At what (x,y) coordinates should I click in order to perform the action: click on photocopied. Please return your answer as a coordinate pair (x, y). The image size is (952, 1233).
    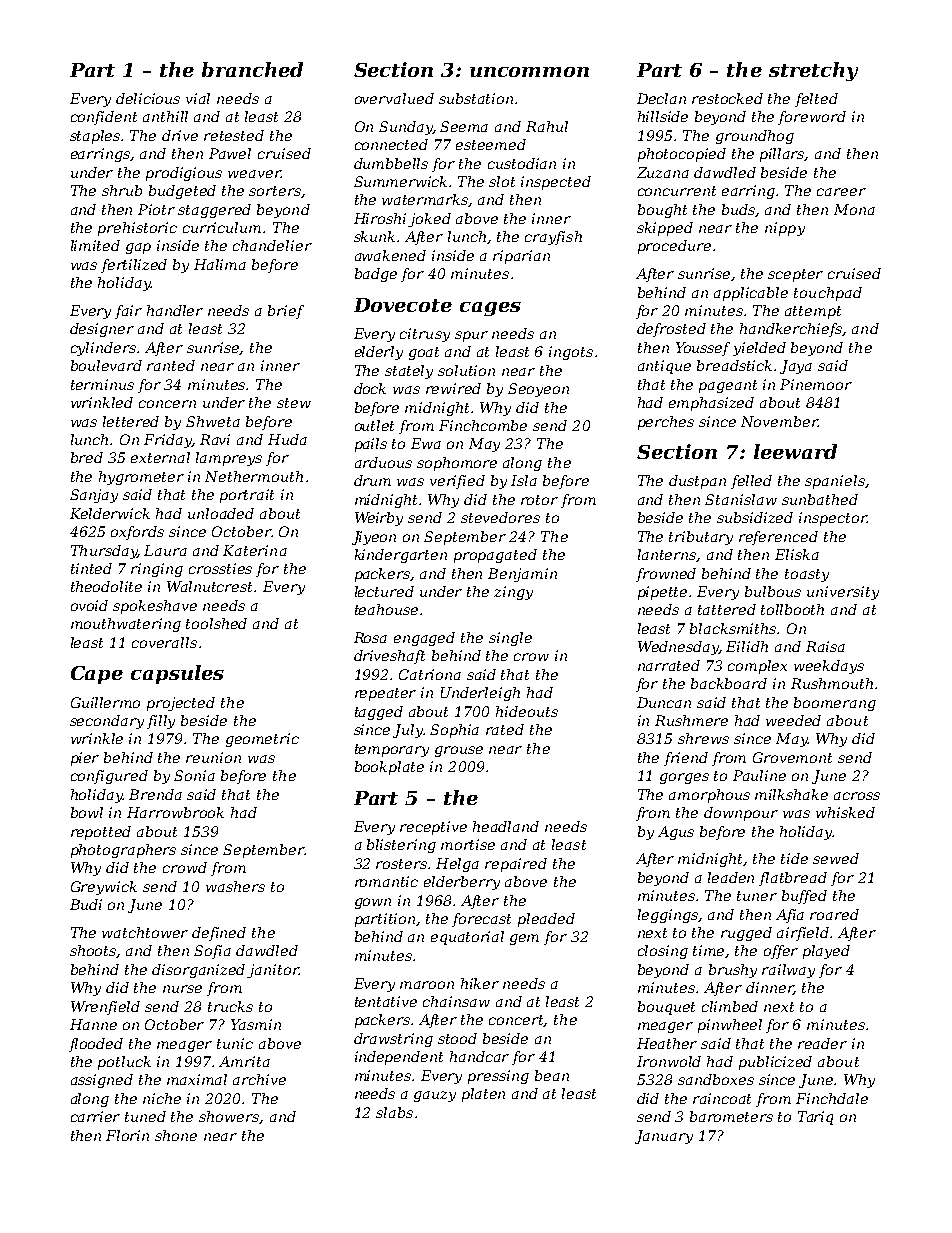
    Looking at the image, I should click on (682, 155).
